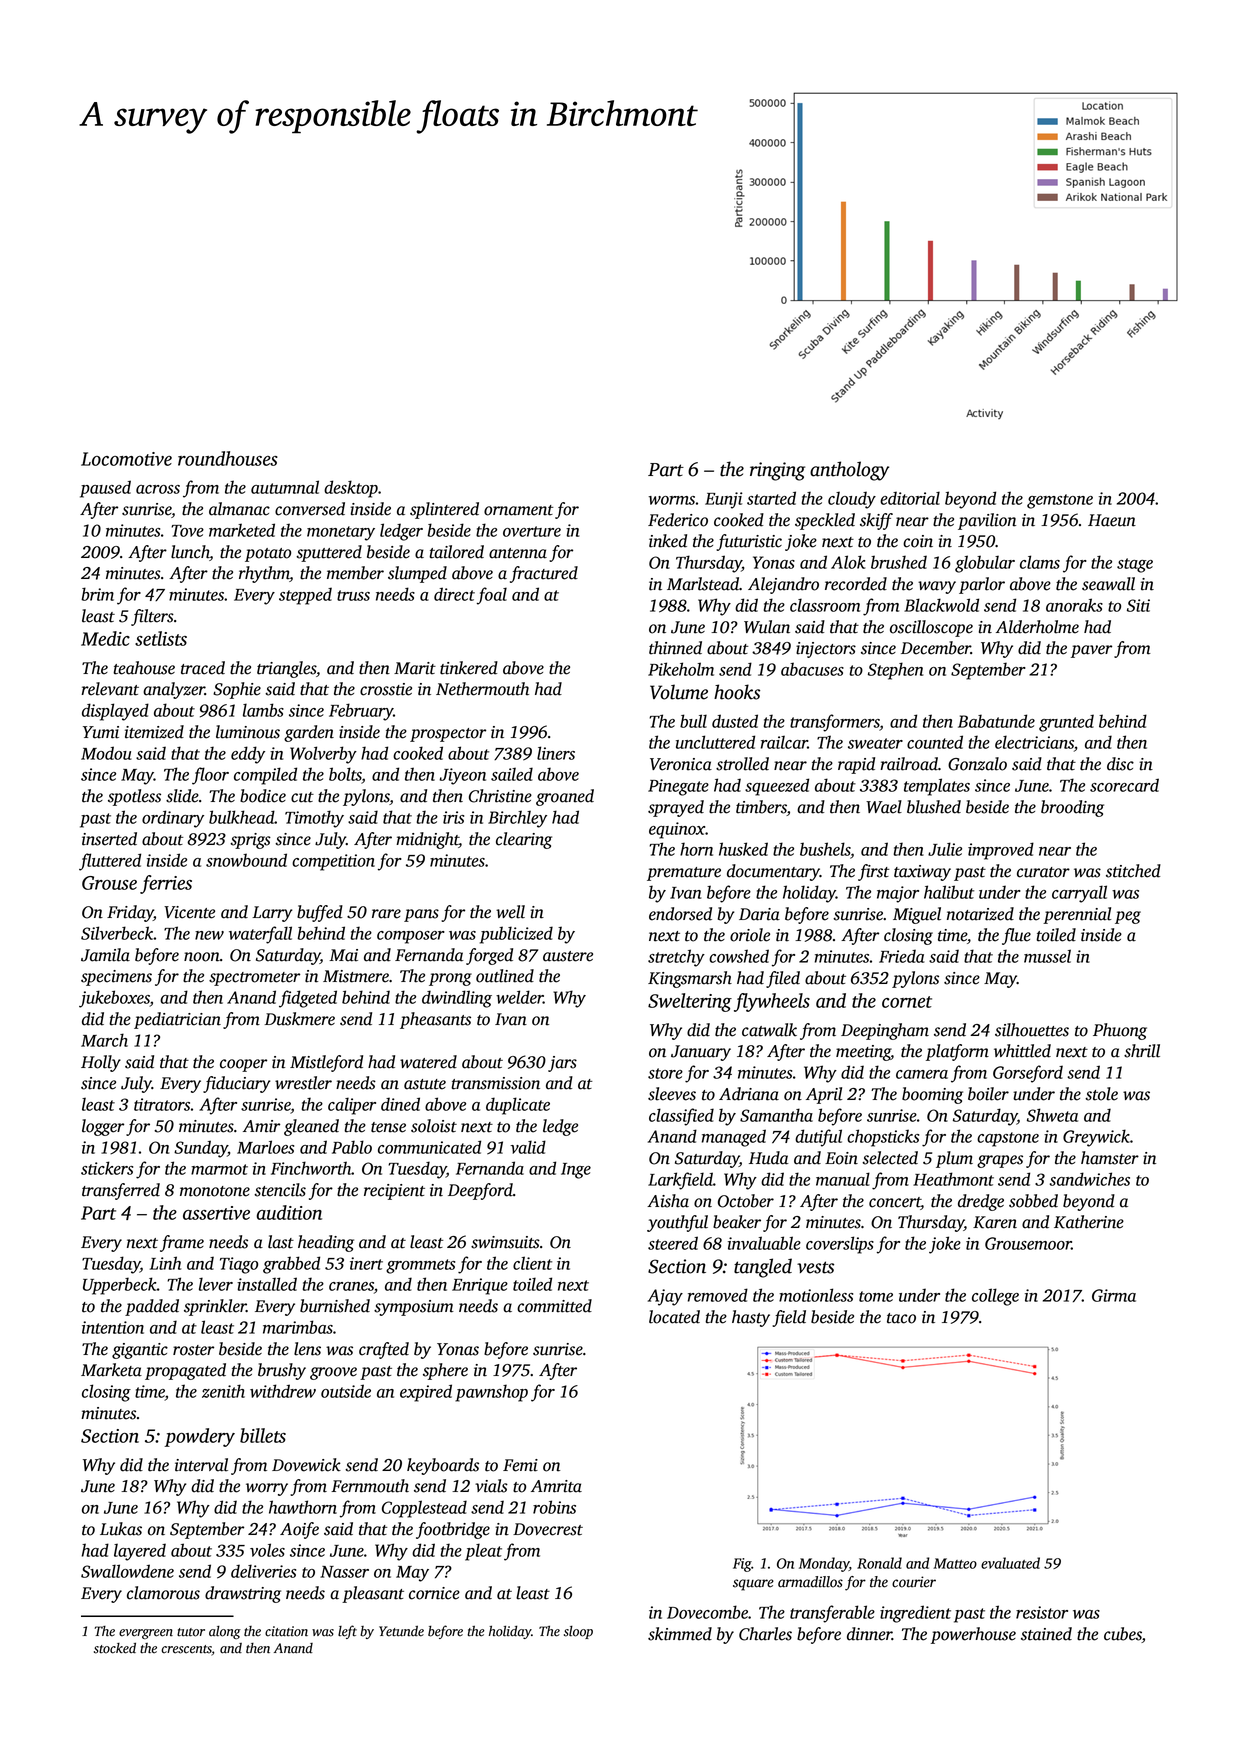  I want to click on audition, so click(289, 1212).
